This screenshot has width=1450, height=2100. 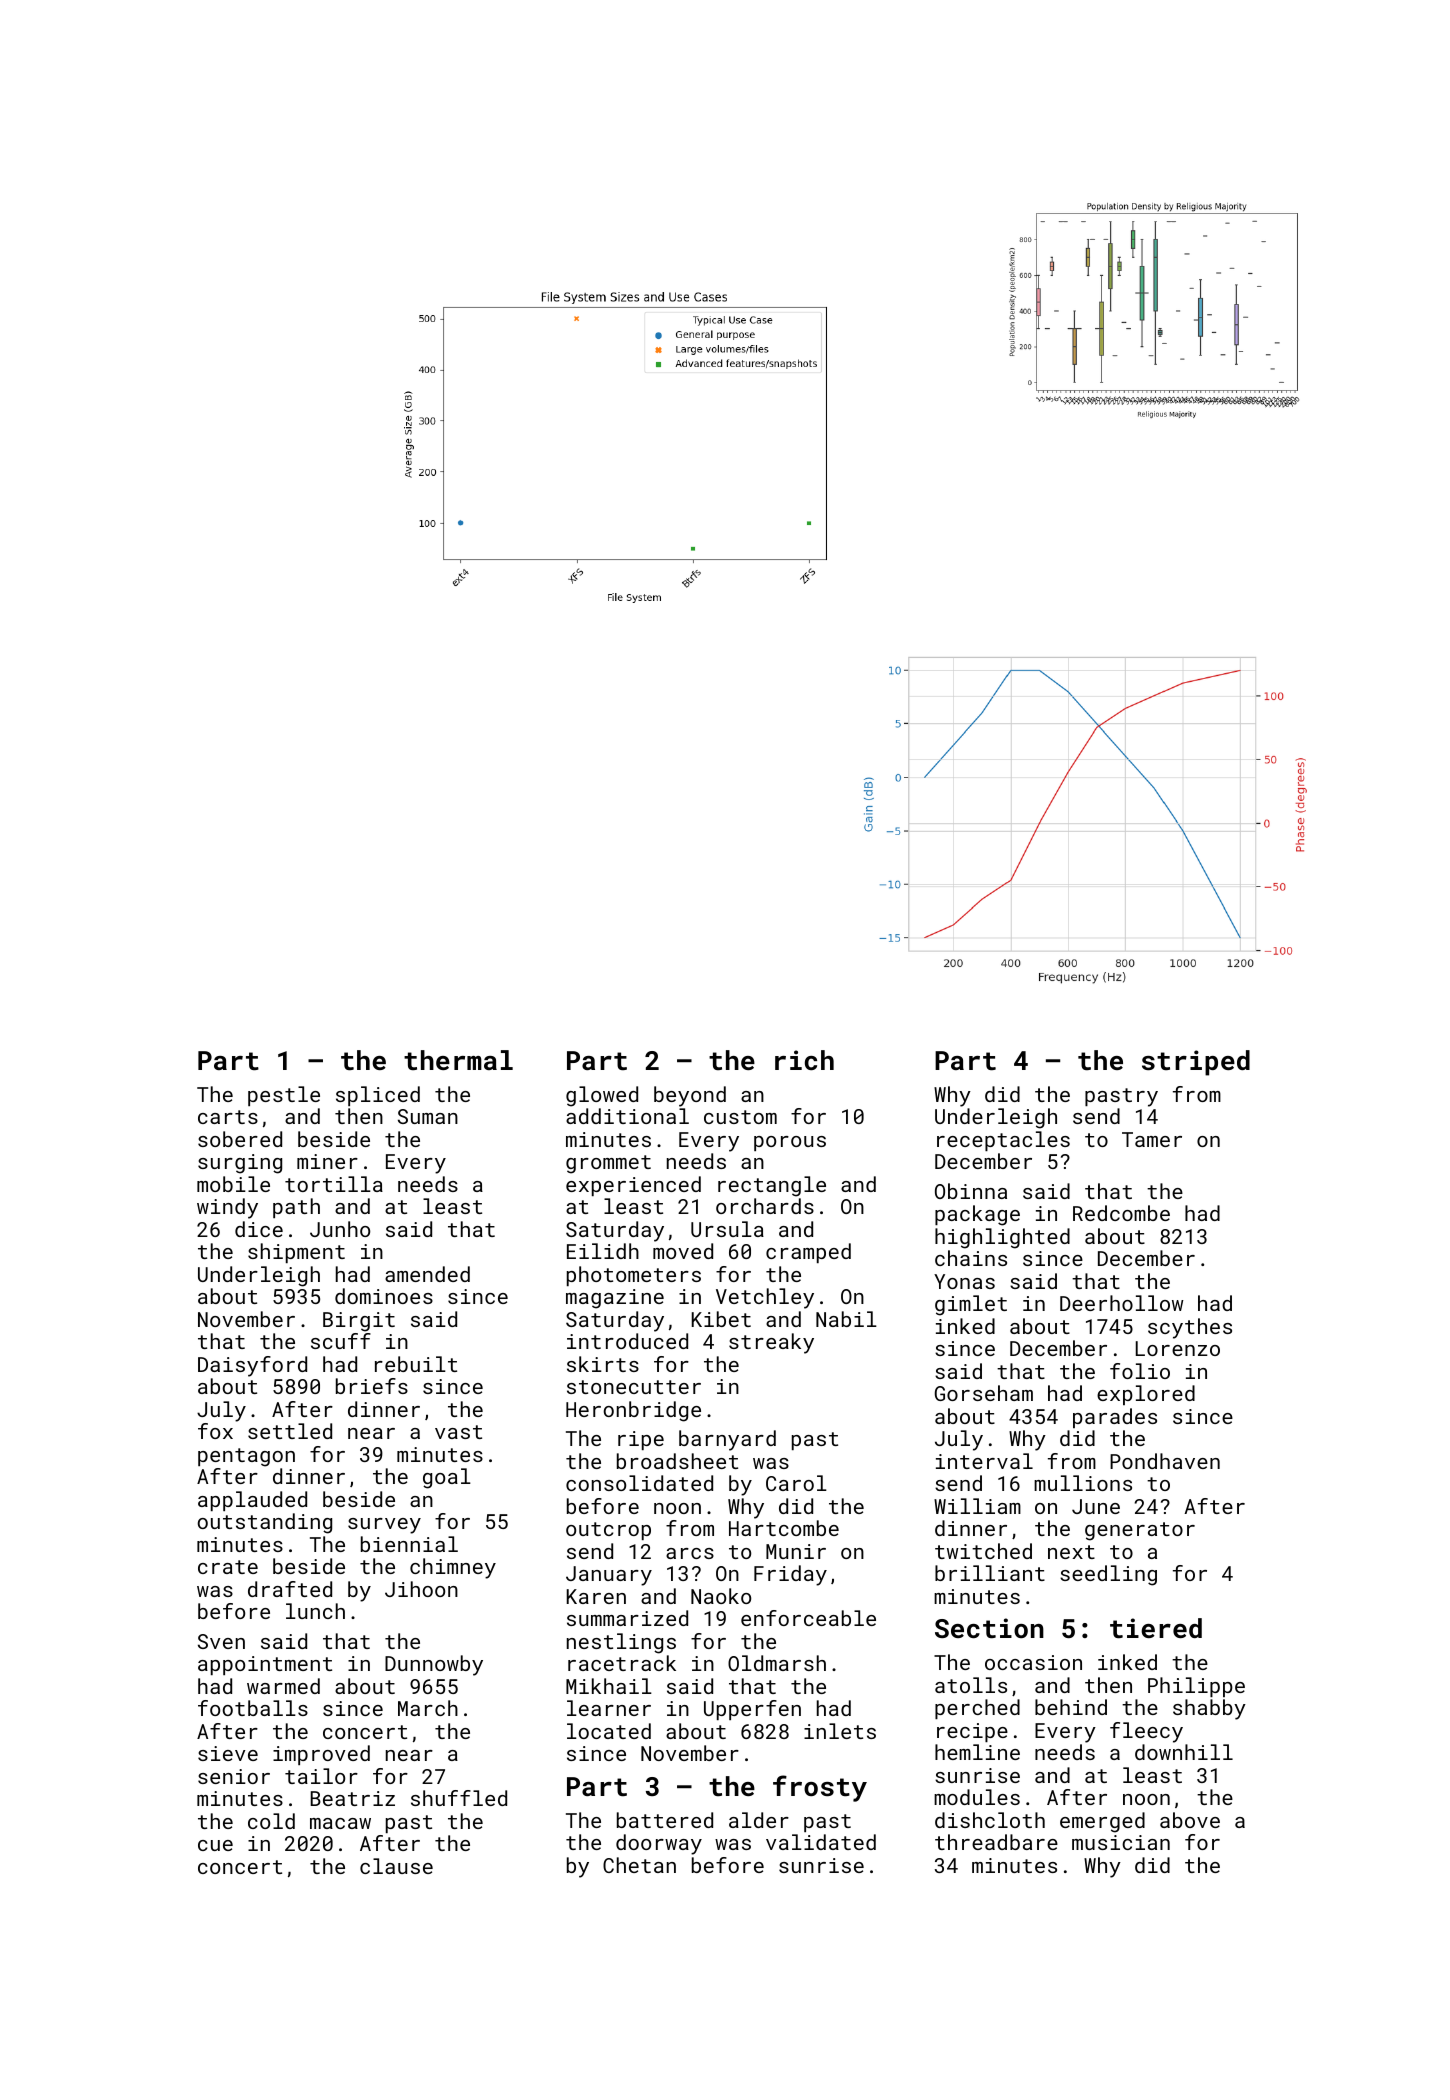 What do you see at coordinates (215, 1431) in the screenshot?
I see `fox` at bounding box center [215, 1431].
